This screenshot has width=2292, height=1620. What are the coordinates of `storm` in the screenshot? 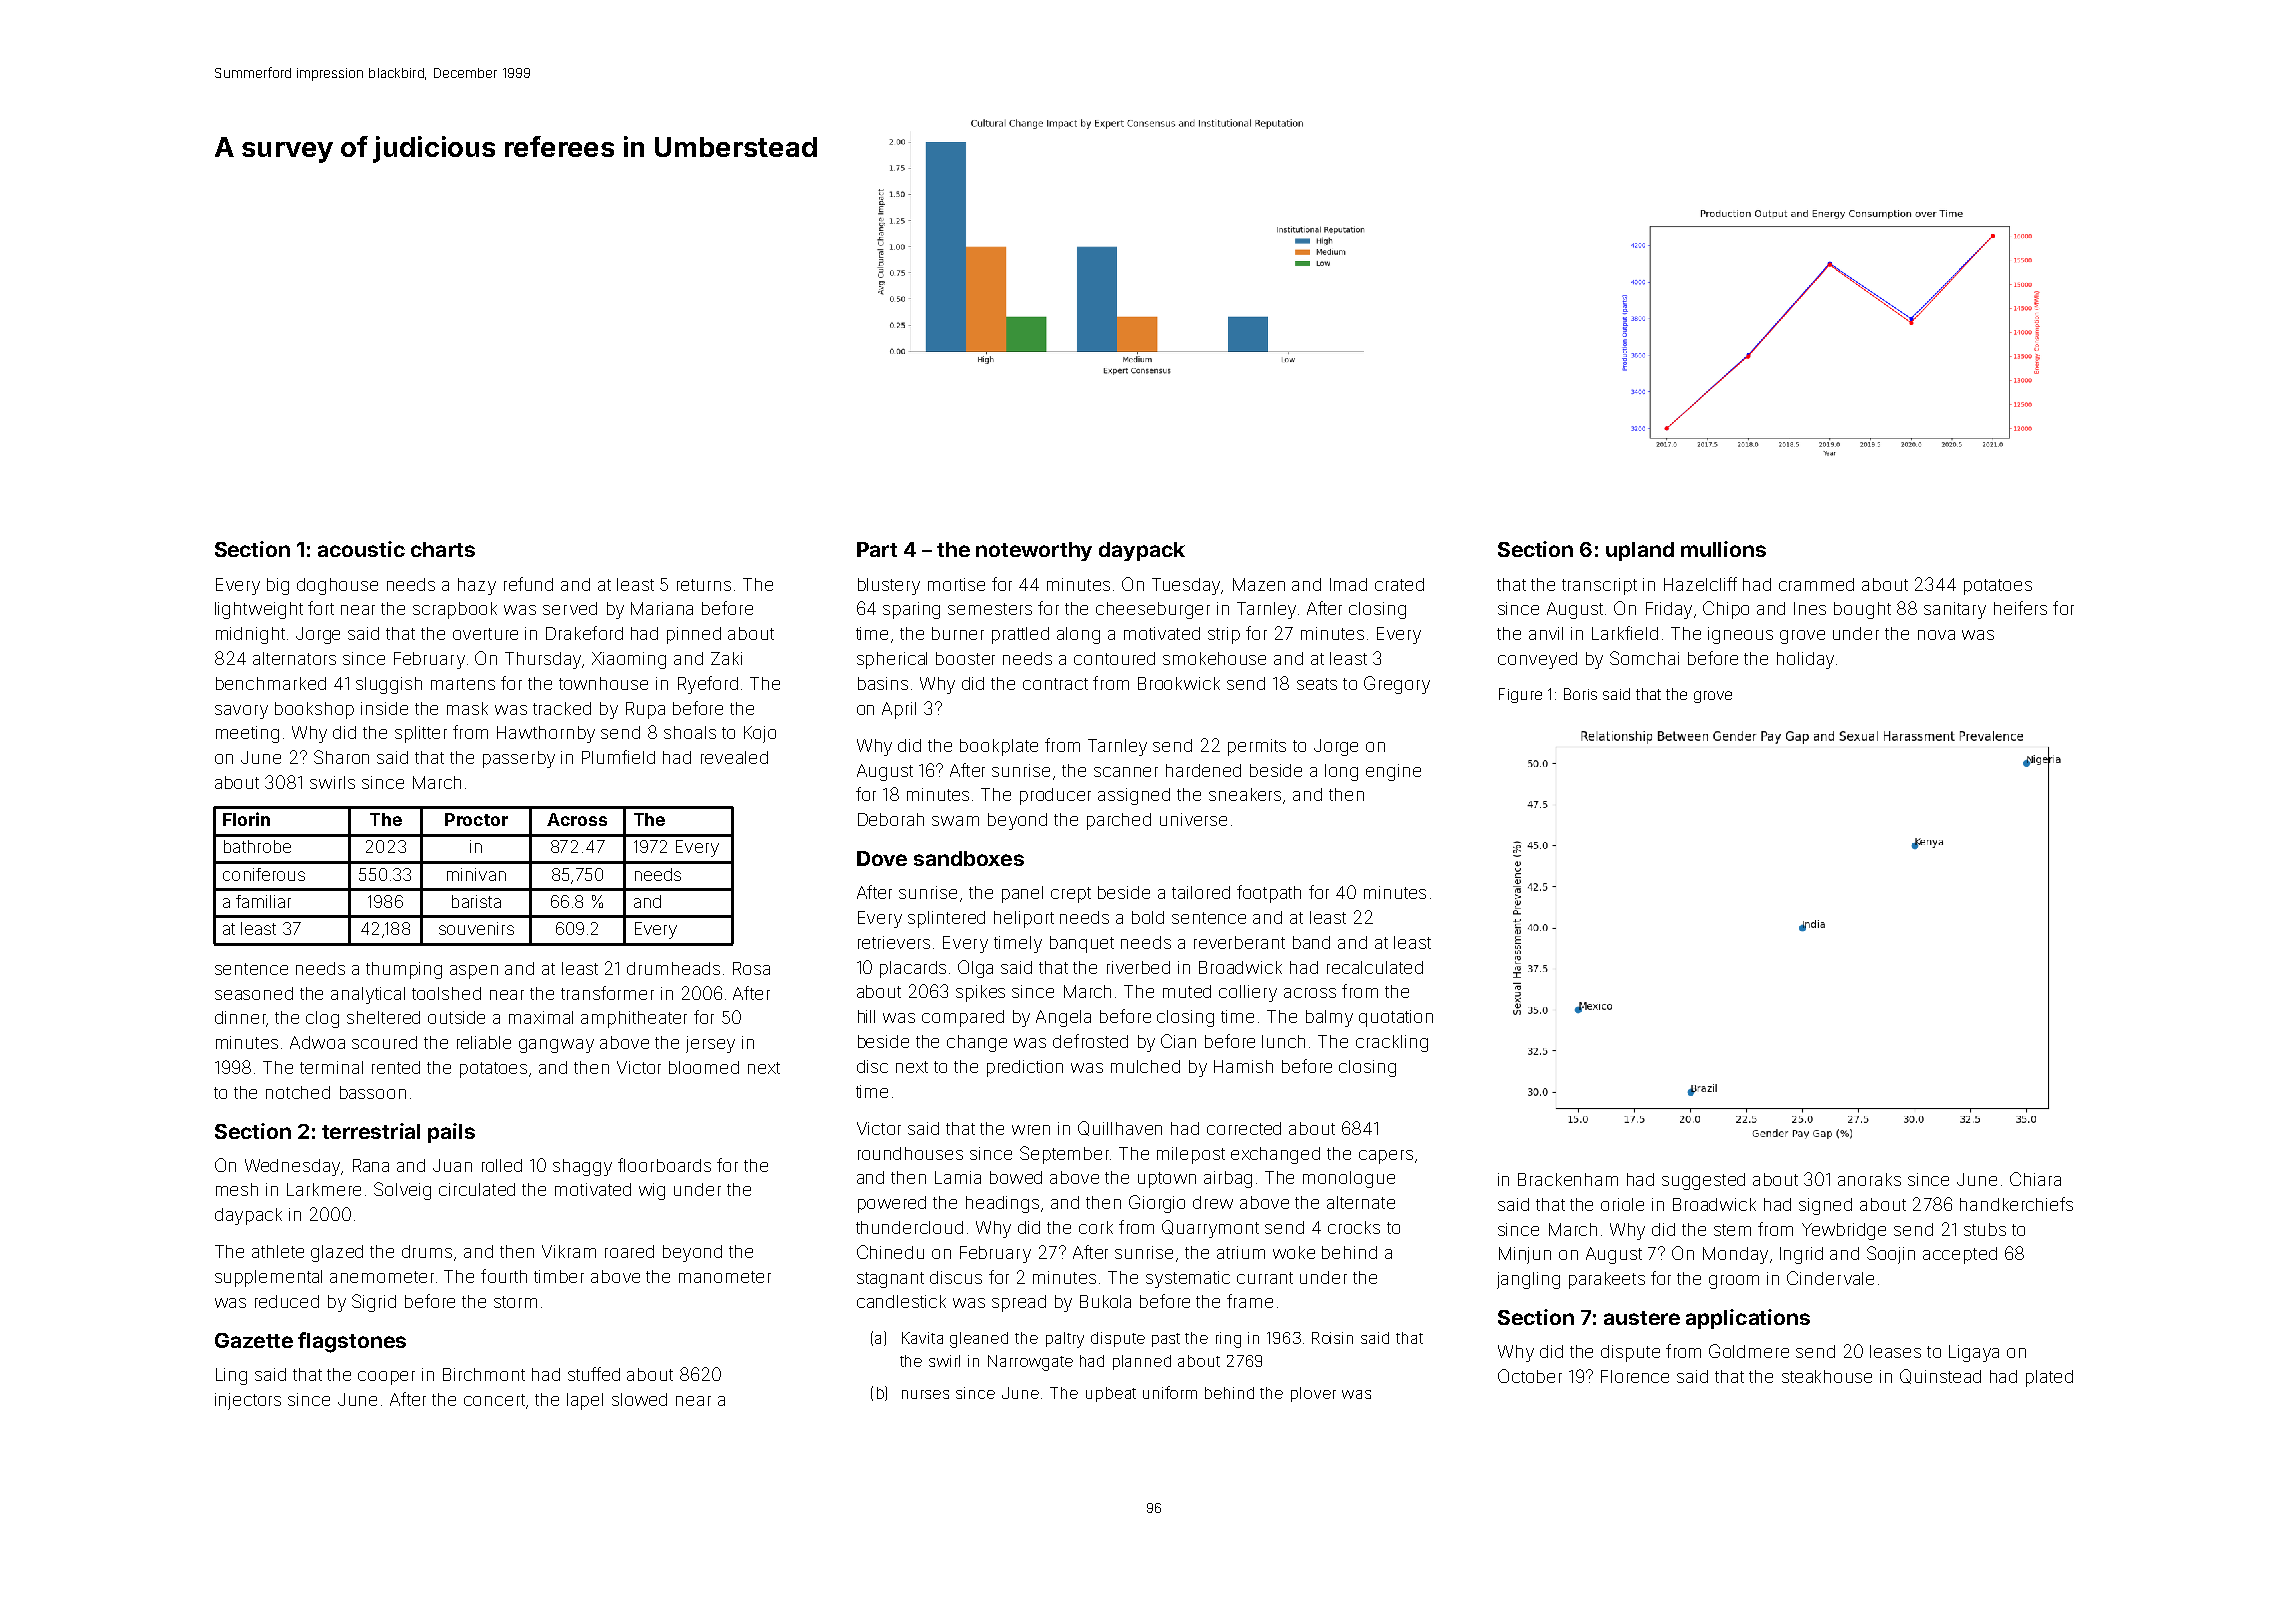 It's located at (515, 1302).
